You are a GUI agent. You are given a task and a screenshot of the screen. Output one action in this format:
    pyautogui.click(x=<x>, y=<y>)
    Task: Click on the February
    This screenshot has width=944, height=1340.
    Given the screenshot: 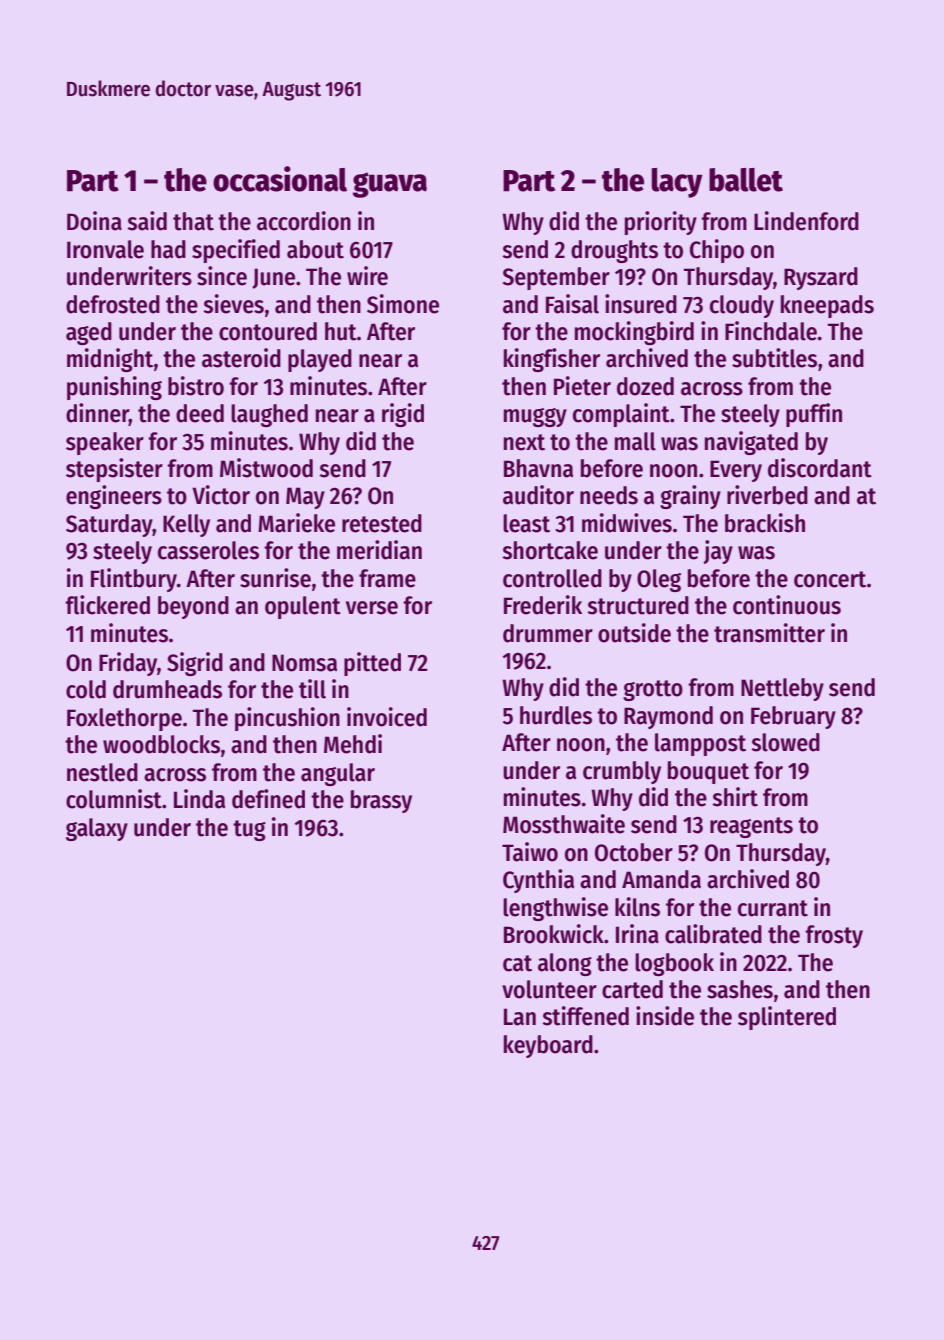 What is the action you would take?
    pyautogui.click(x=793, y=717)
